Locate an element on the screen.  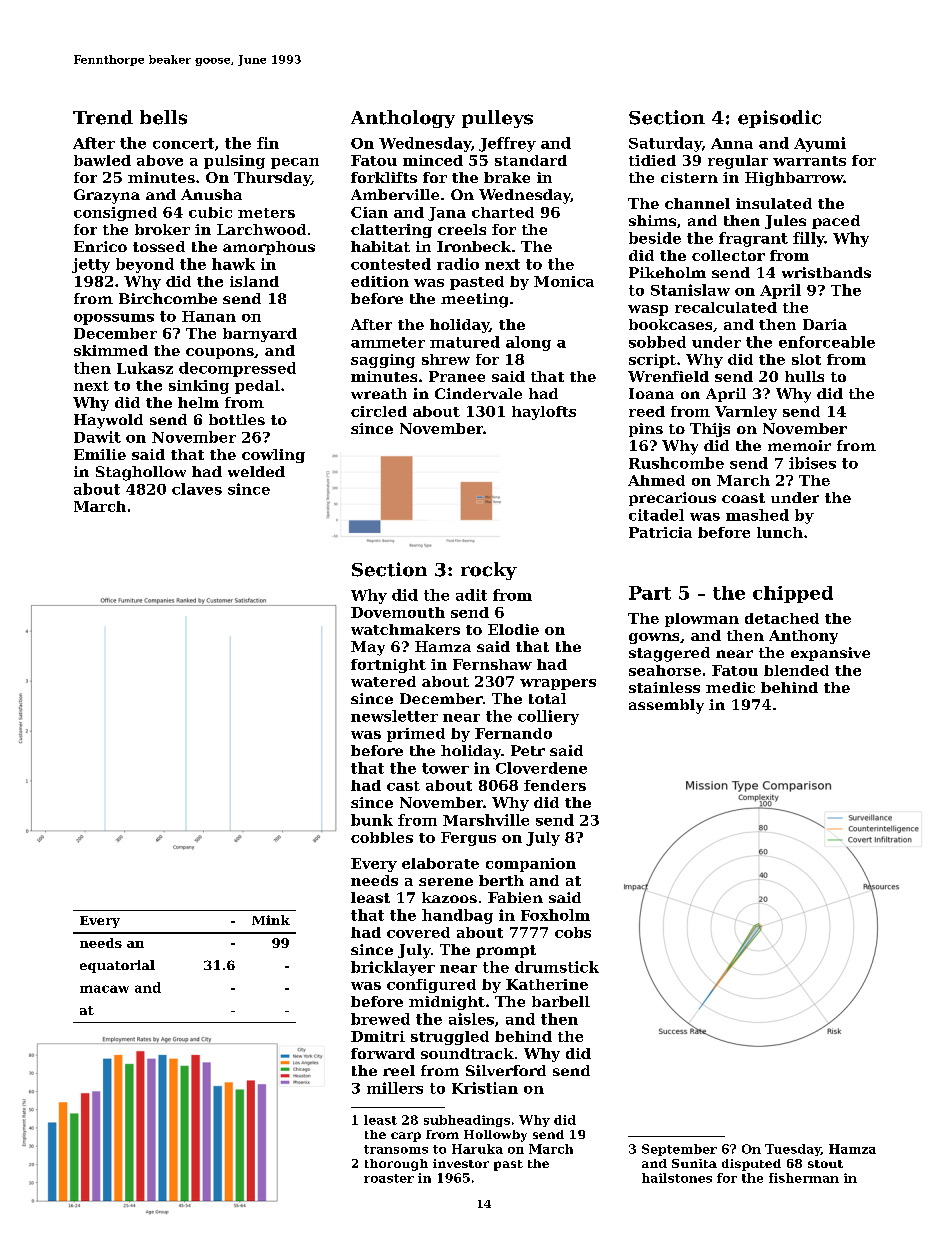
prompt is located at coordinates (506, 951).
